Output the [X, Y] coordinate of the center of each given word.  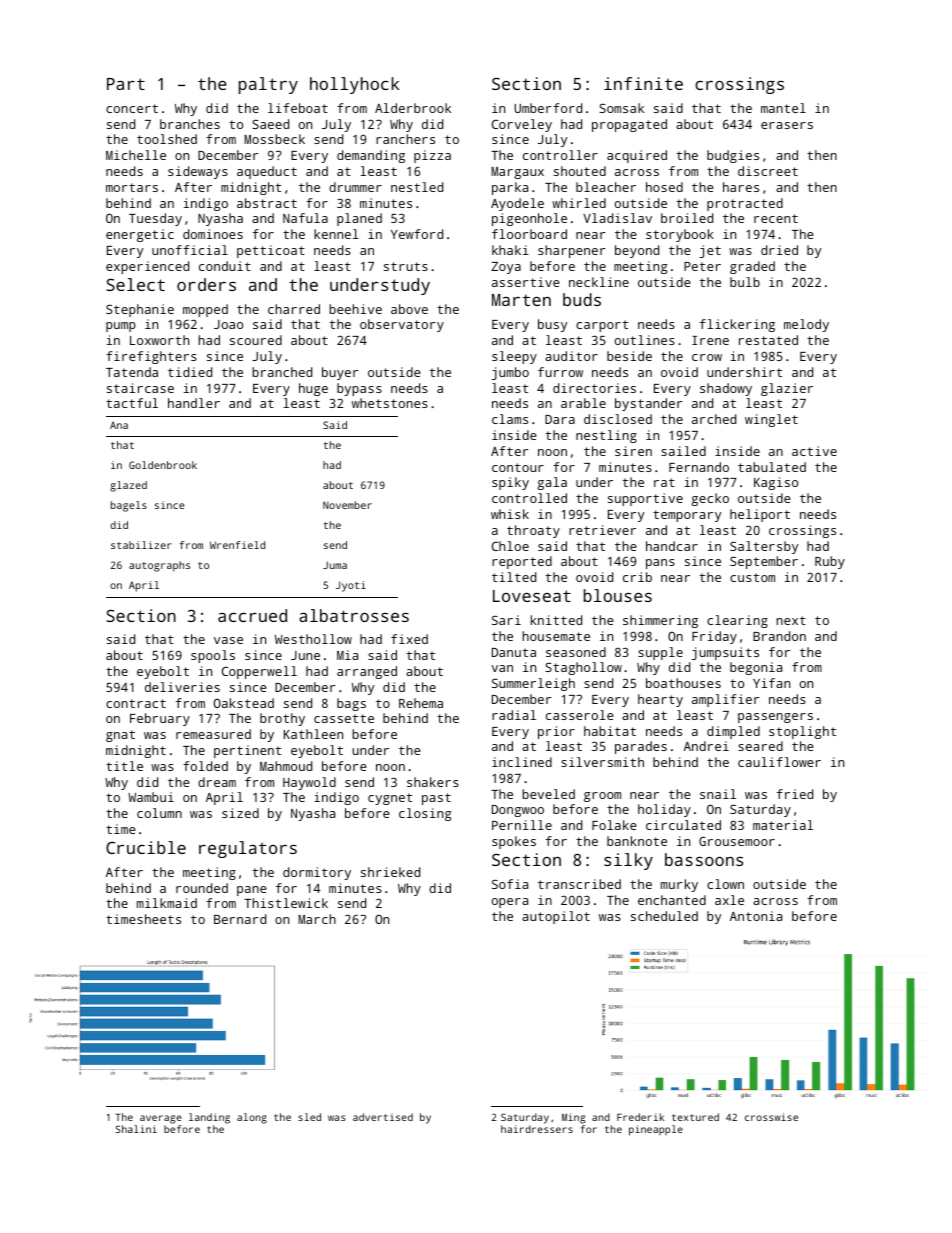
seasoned [576, 652]
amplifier [725, 700]
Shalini [136, 1129]
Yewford [417, 234]
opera [510, 903]
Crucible [146, 847]
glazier [787, 389]
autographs [159, 566]
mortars [132, 187]
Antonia [756, 916]
